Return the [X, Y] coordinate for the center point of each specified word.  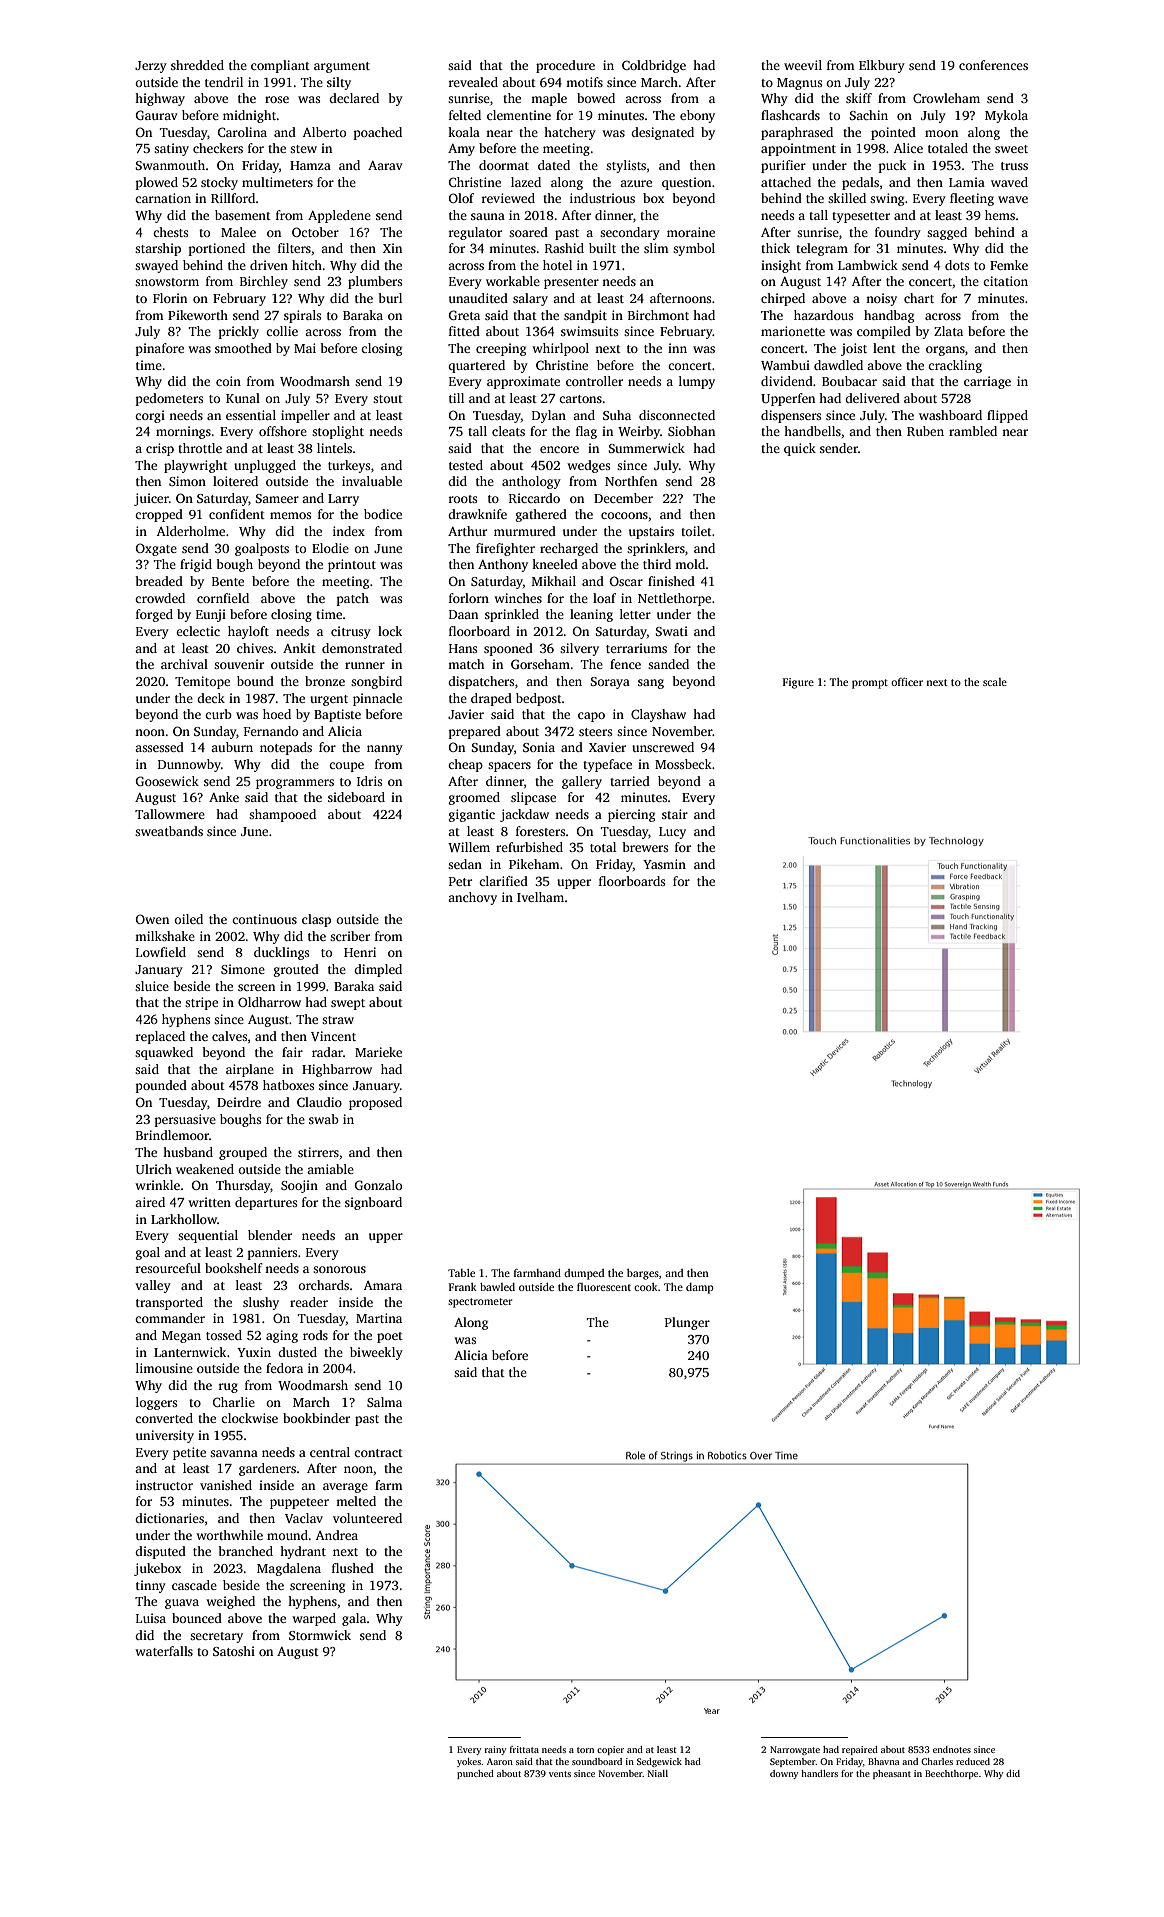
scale [995, 682]
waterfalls [164, 1651]
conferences [993, 65]
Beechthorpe [951, 1774]
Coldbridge [654, 66]
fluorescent [604, 1287]
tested [466, 465]
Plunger [687, 1323]
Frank [463, 1287]
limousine [164, 1368]
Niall [658, 1773]
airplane [250, 1070]
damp [700, 1288]
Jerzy [151, 67]
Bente [228, 581]
